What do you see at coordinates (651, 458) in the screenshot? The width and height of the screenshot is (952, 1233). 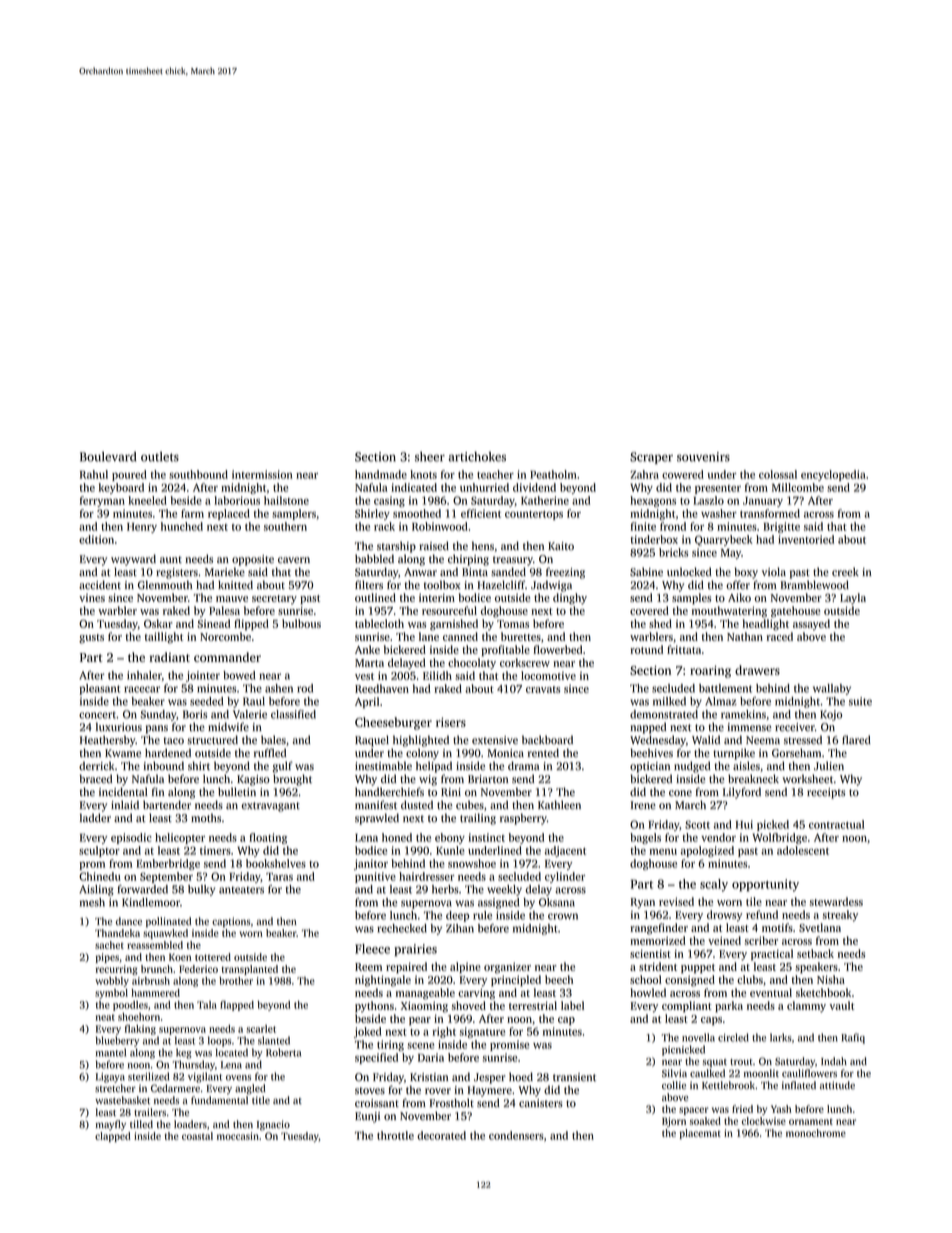 I see `Scraper` at bounding box center [651, 458].
